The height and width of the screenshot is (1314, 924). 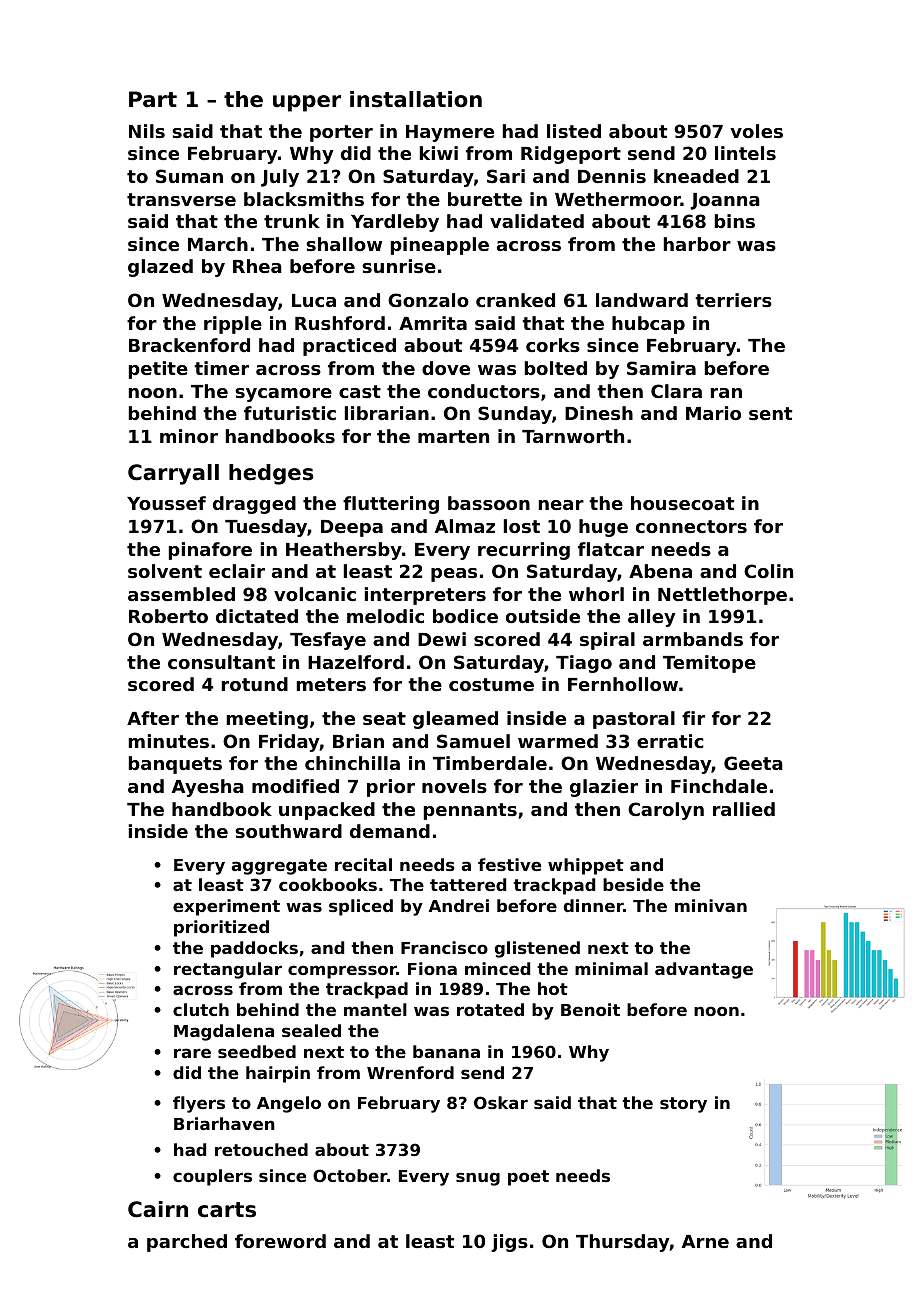 I want to click on Part, so click(x=153, y=99).
